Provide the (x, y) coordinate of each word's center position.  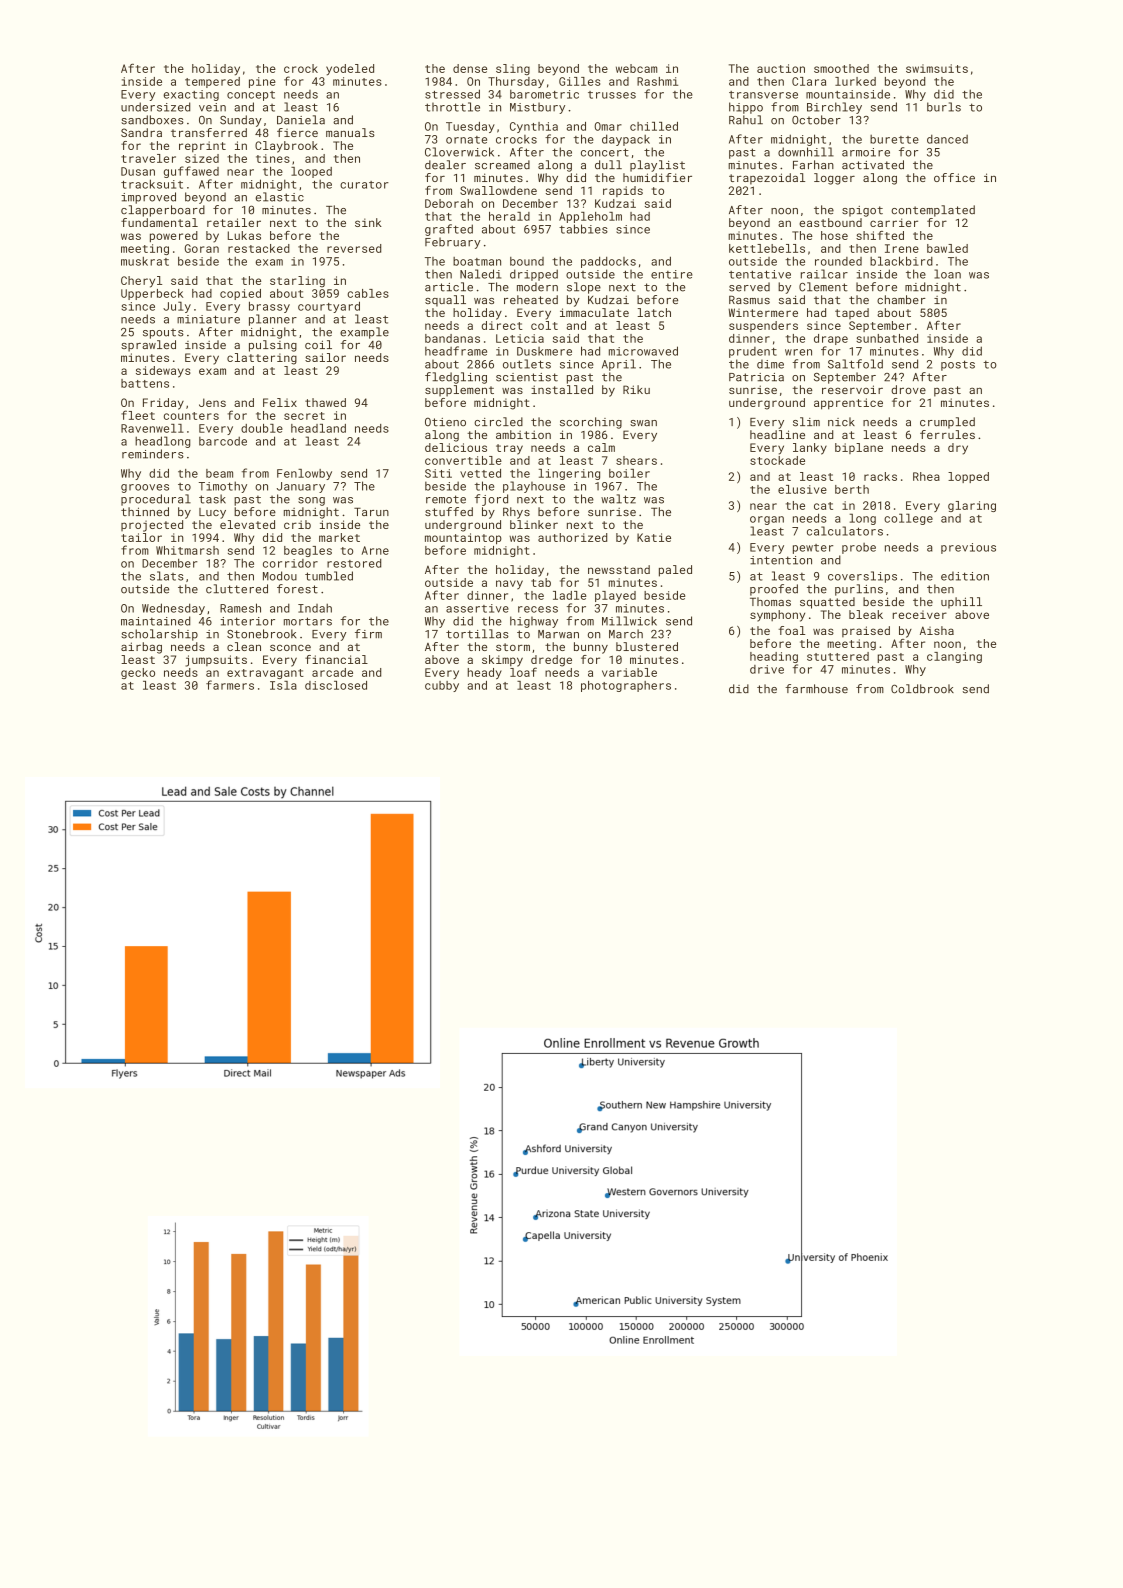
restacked (259, 248)
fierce (297, 132)
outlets (527, 364)
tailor (141, 537)
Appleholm (590, 217)
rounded (838, 261)
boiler (629, 473)
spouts (163, 333)
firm (368, 633)
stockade (777, 460)
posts (958, 365)
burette (894, 139)
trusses (612, 95)
